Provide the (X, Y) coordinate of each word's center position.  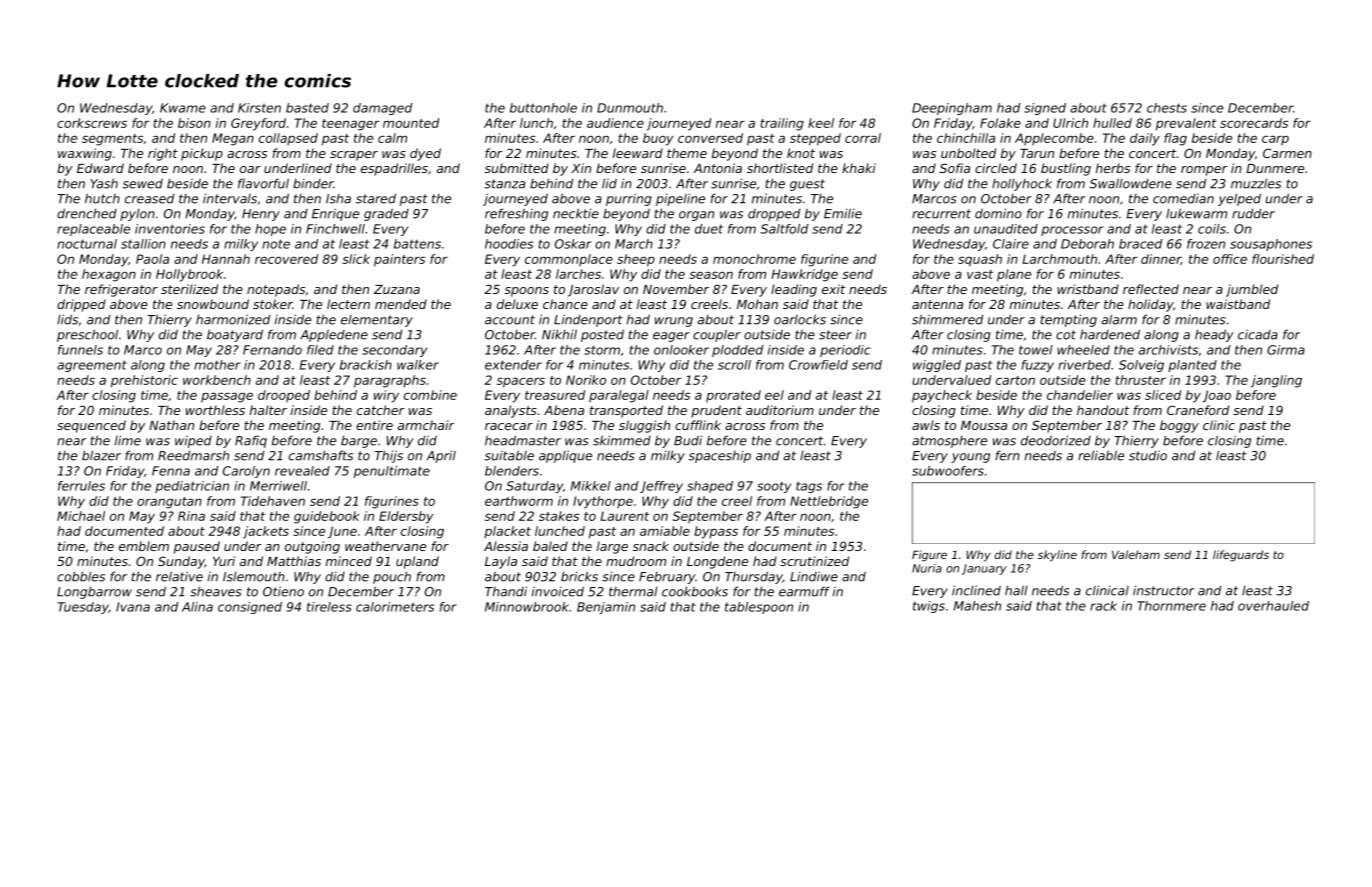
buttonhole (543, 108)
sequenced (91, 426)
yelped (1239, 199)
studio (1148, 455)
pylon (137, 215)
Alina (197, 607)
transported (626, 411)
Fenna (171, 471)
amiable (665, 531)
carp (1275, 140)
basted (307, 108)
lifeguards (1241, 556)
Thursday (754, 577)
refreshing (516, 214)
